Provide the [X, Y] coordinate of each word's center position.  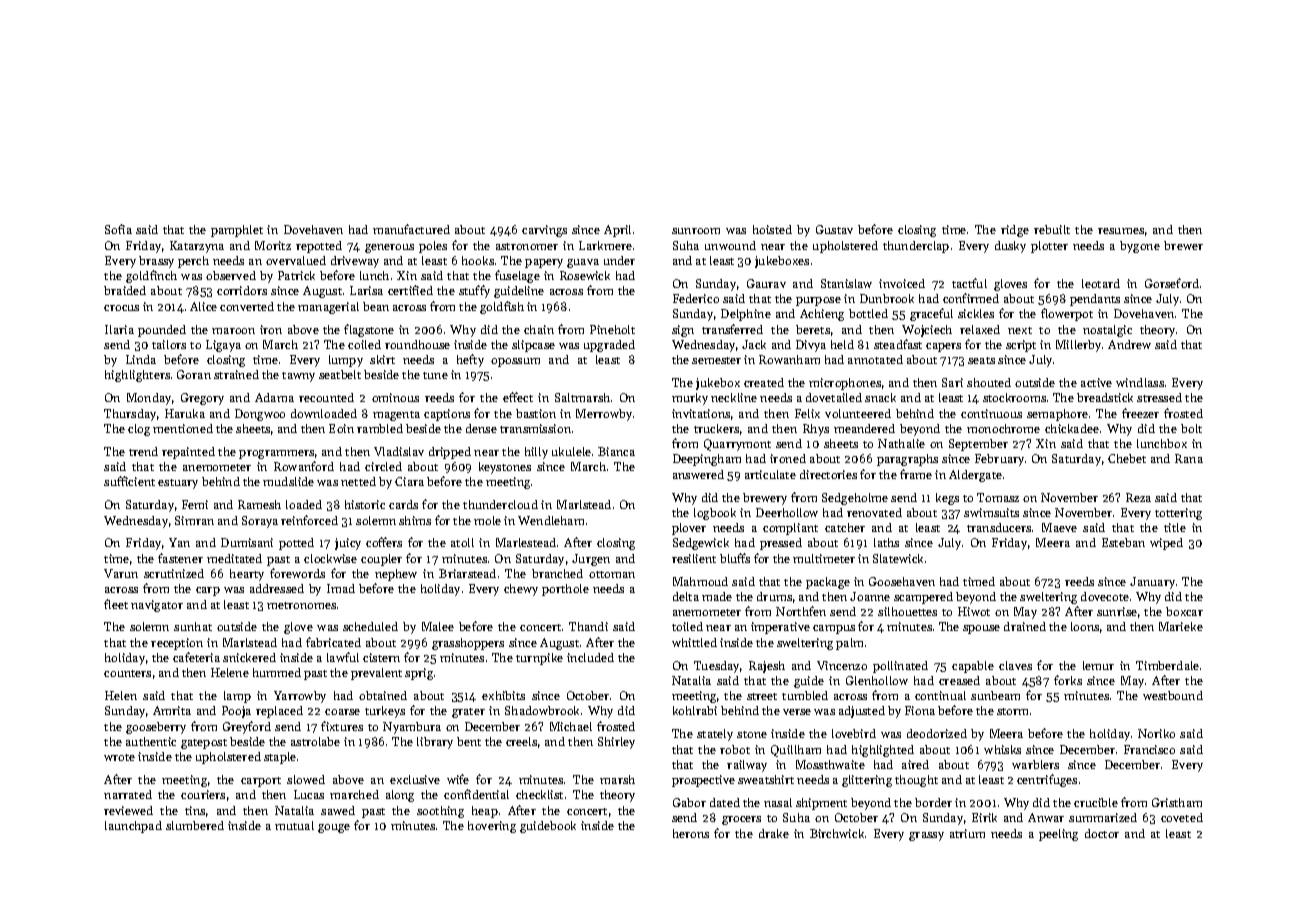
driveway [355, 262]
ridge [1015, 231]
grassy [926, 836]
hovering [492, 827]
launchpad [133, 827]
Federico [696, 298]
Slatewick [898, 558]
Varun [121, 573]
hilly [536, 453]
